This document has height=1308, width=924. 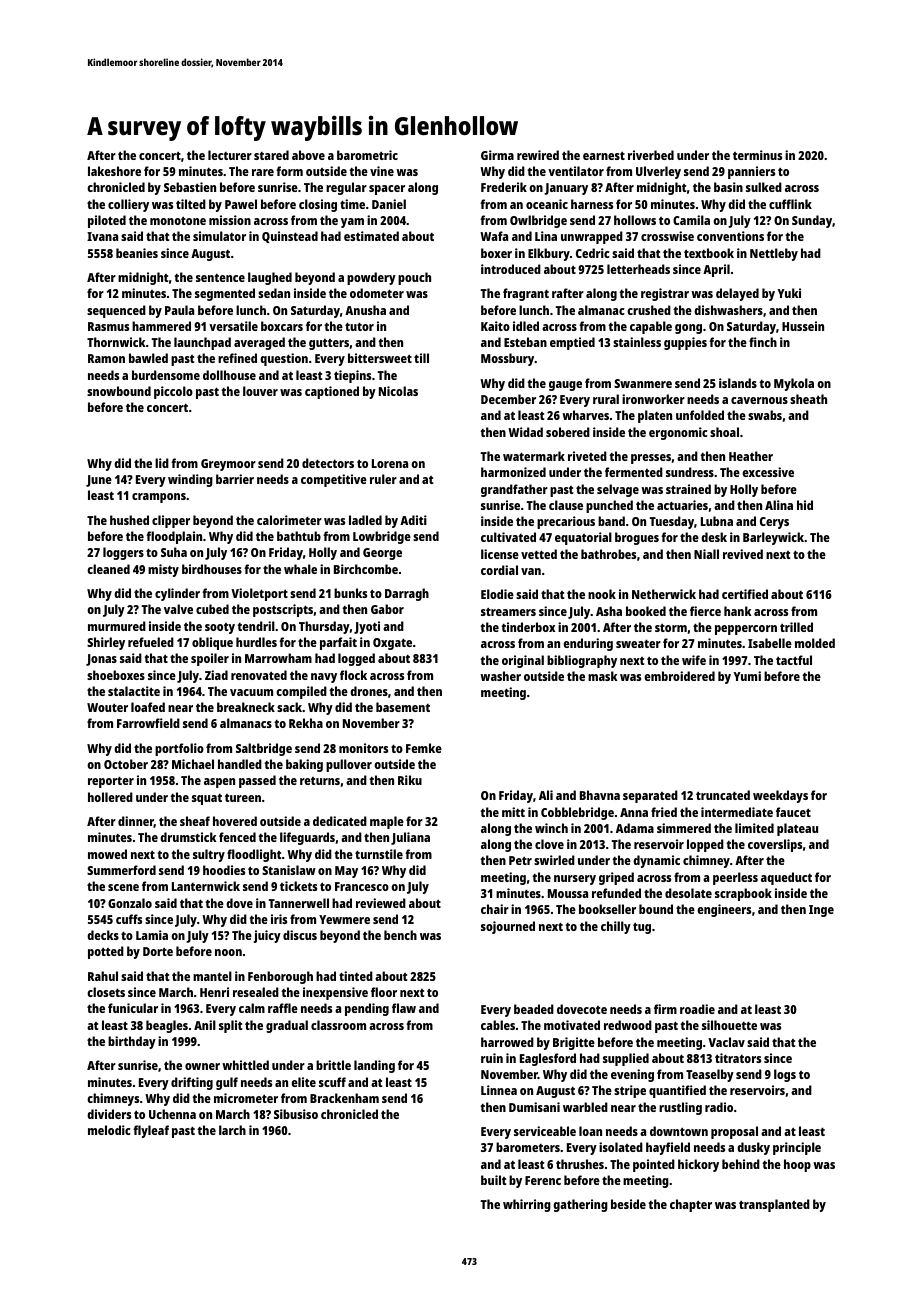 What do you see at coordinates (705, 845) in the document?
I see `lopped` at bounding box center [705, 845].
